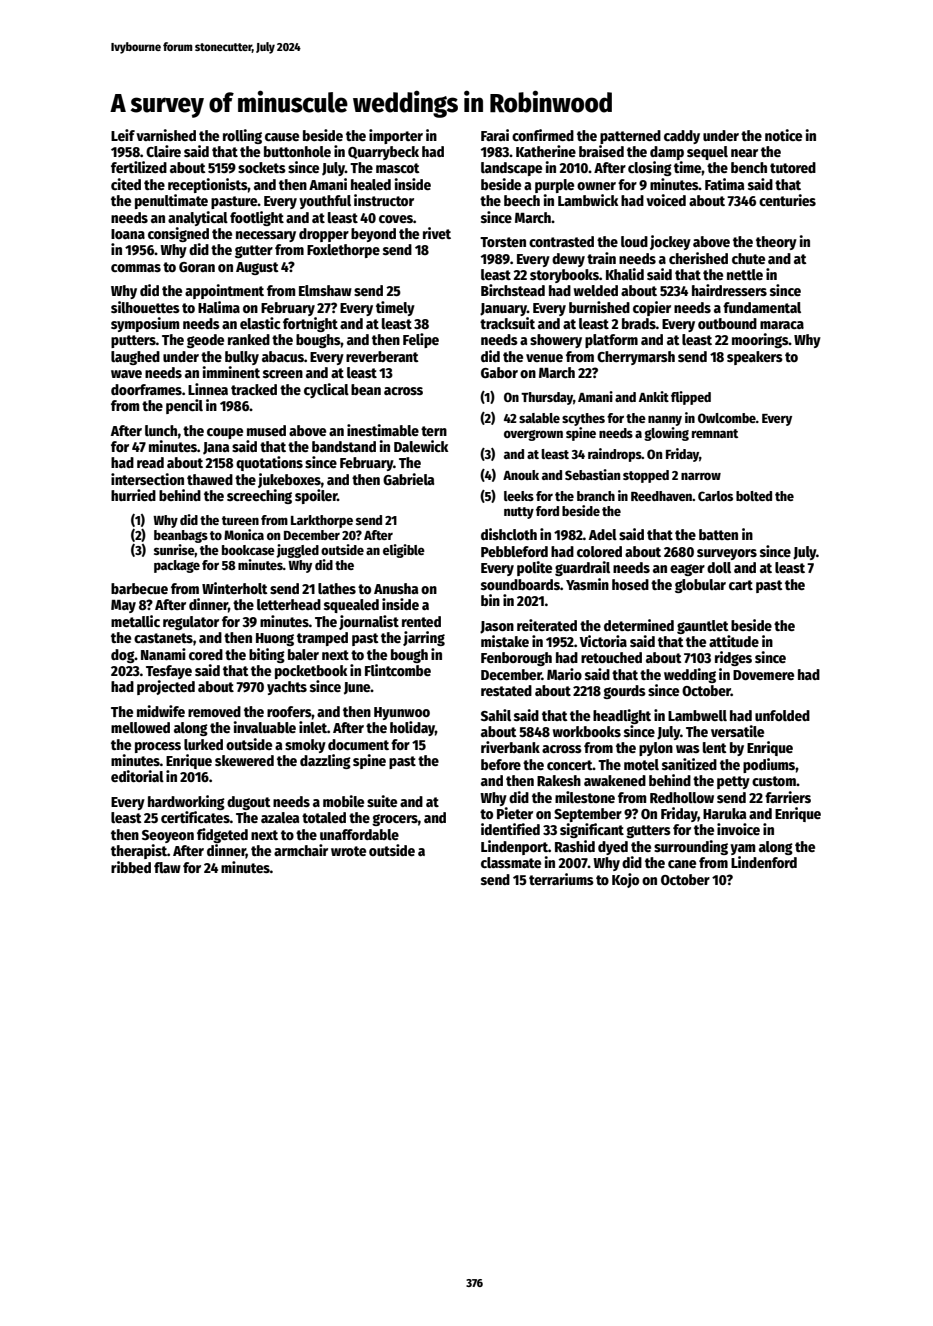 The height and width of the image is (1326, 933). I want to click on consigned, so click(178, 234).
